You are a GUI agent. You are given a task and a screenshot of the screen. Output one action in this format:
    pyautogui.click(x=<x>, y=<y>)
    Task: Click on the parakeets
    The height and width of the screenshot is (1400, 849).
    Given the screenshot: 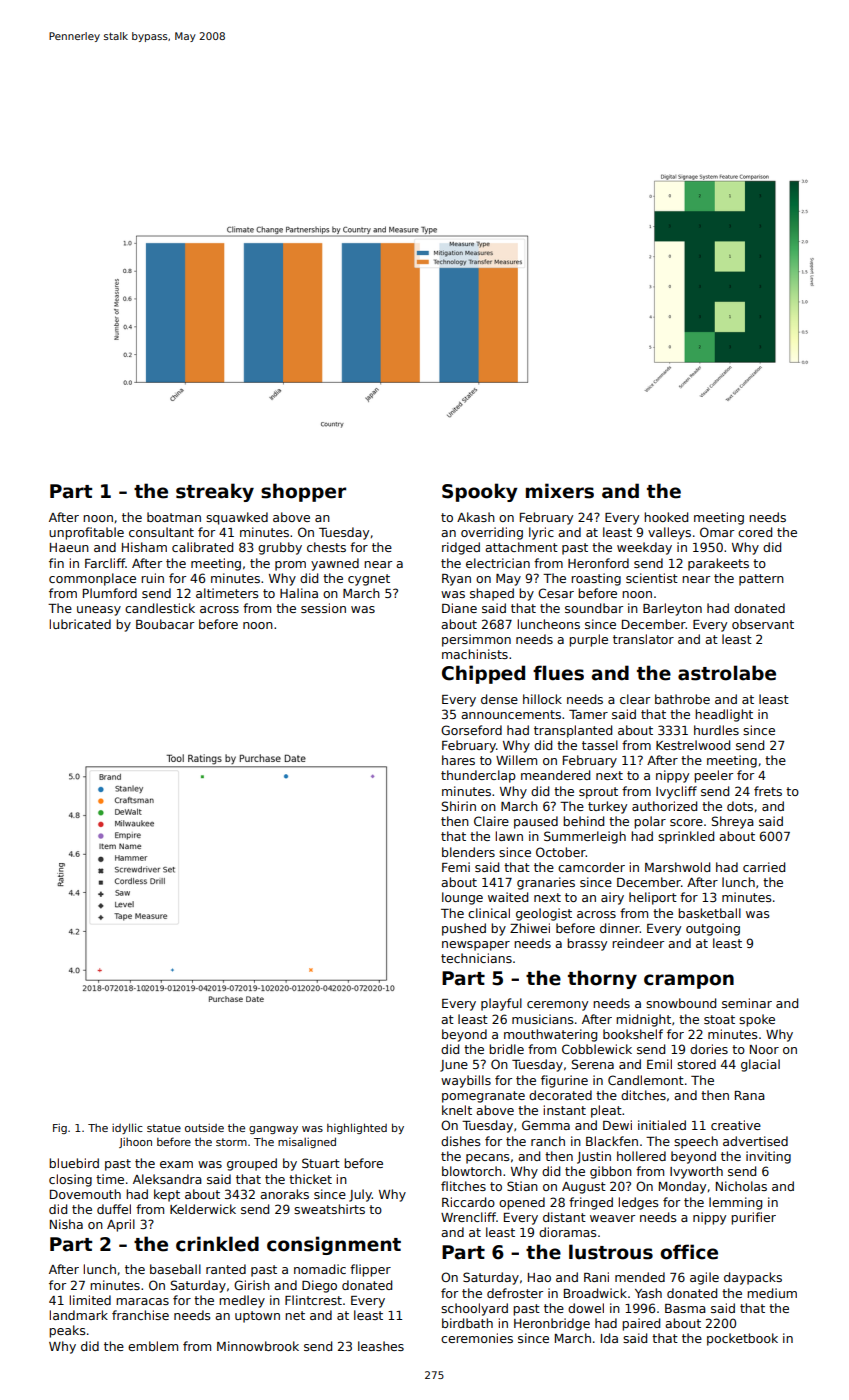 What is the action you would take?
    pyautogui.click(x=718, y=564)
